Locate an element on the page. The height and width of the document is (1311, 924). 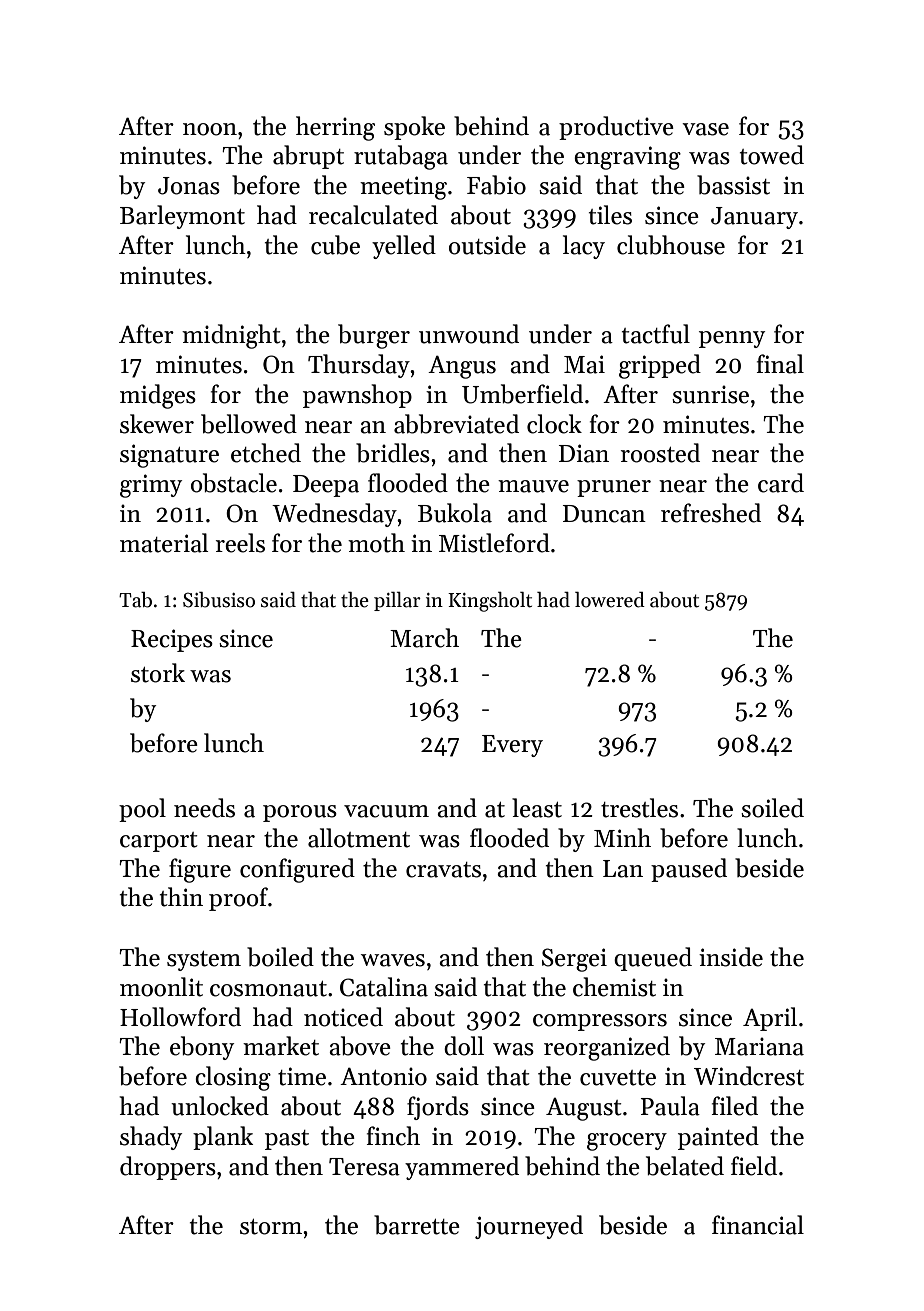
signature is located at coordinates (169, 456).
